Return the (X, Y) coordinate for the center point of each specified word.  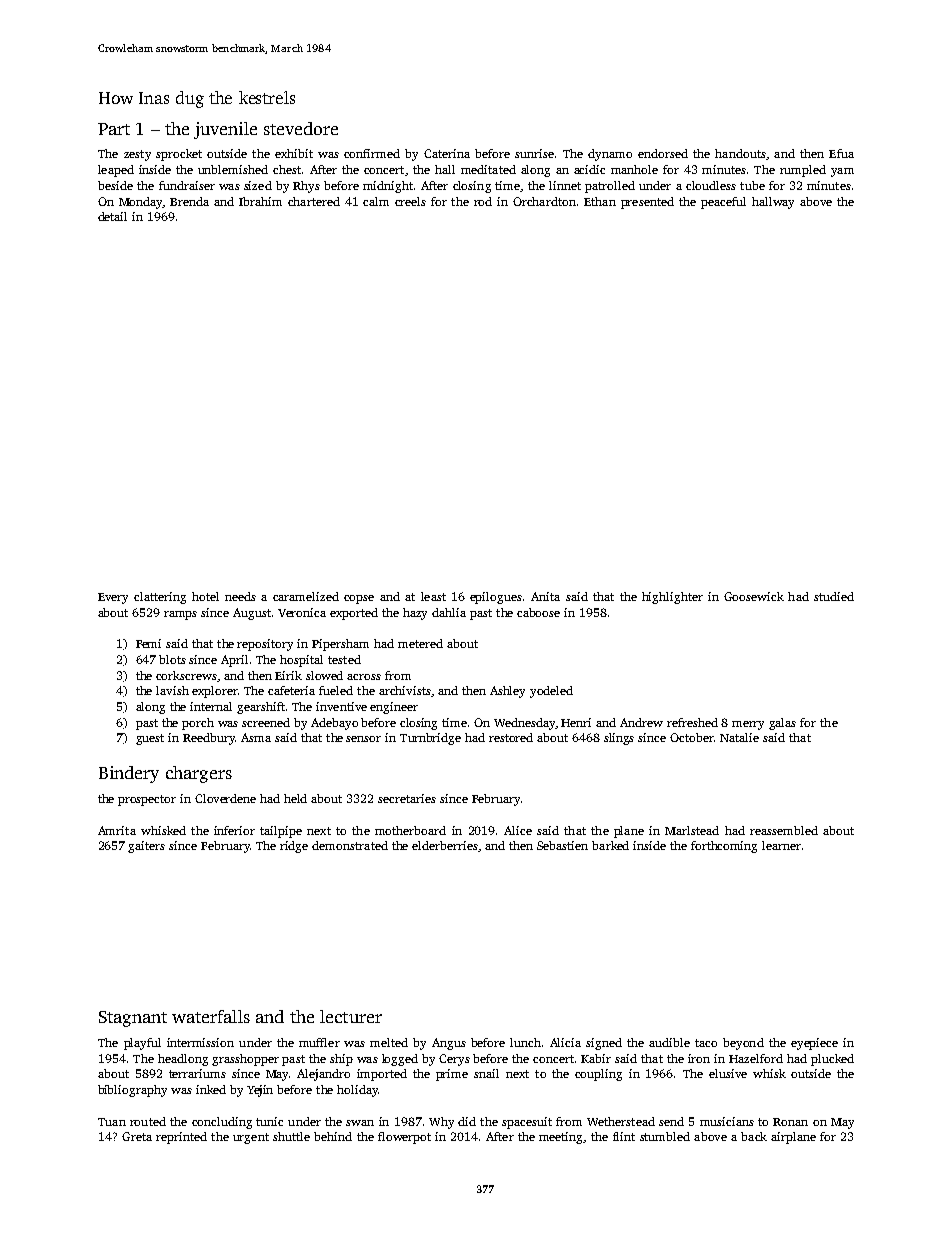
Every (113, 598)
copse (359, 599)
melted (389, 1042)
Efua (841, 153)
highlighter (672, 598)
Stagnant (133, 1019)
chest (287, 169)
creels (410, 201)
